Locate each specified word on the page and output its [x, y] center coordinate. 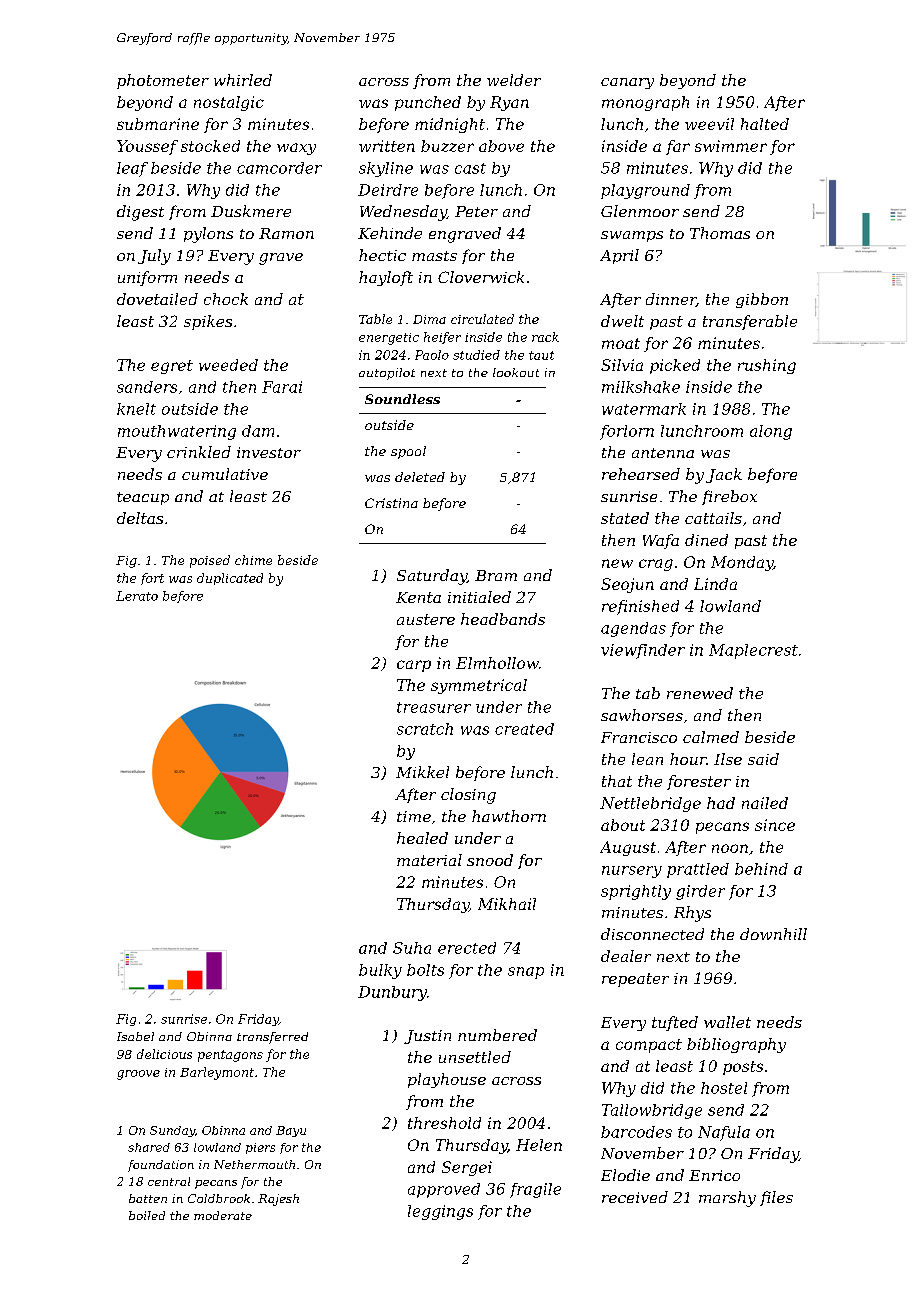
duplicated [230, 579]
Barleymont [217, 1073]
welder [514, 80]
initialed [479, 597]
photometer [163, 81]
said [763, 759]
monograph [645, 103]
